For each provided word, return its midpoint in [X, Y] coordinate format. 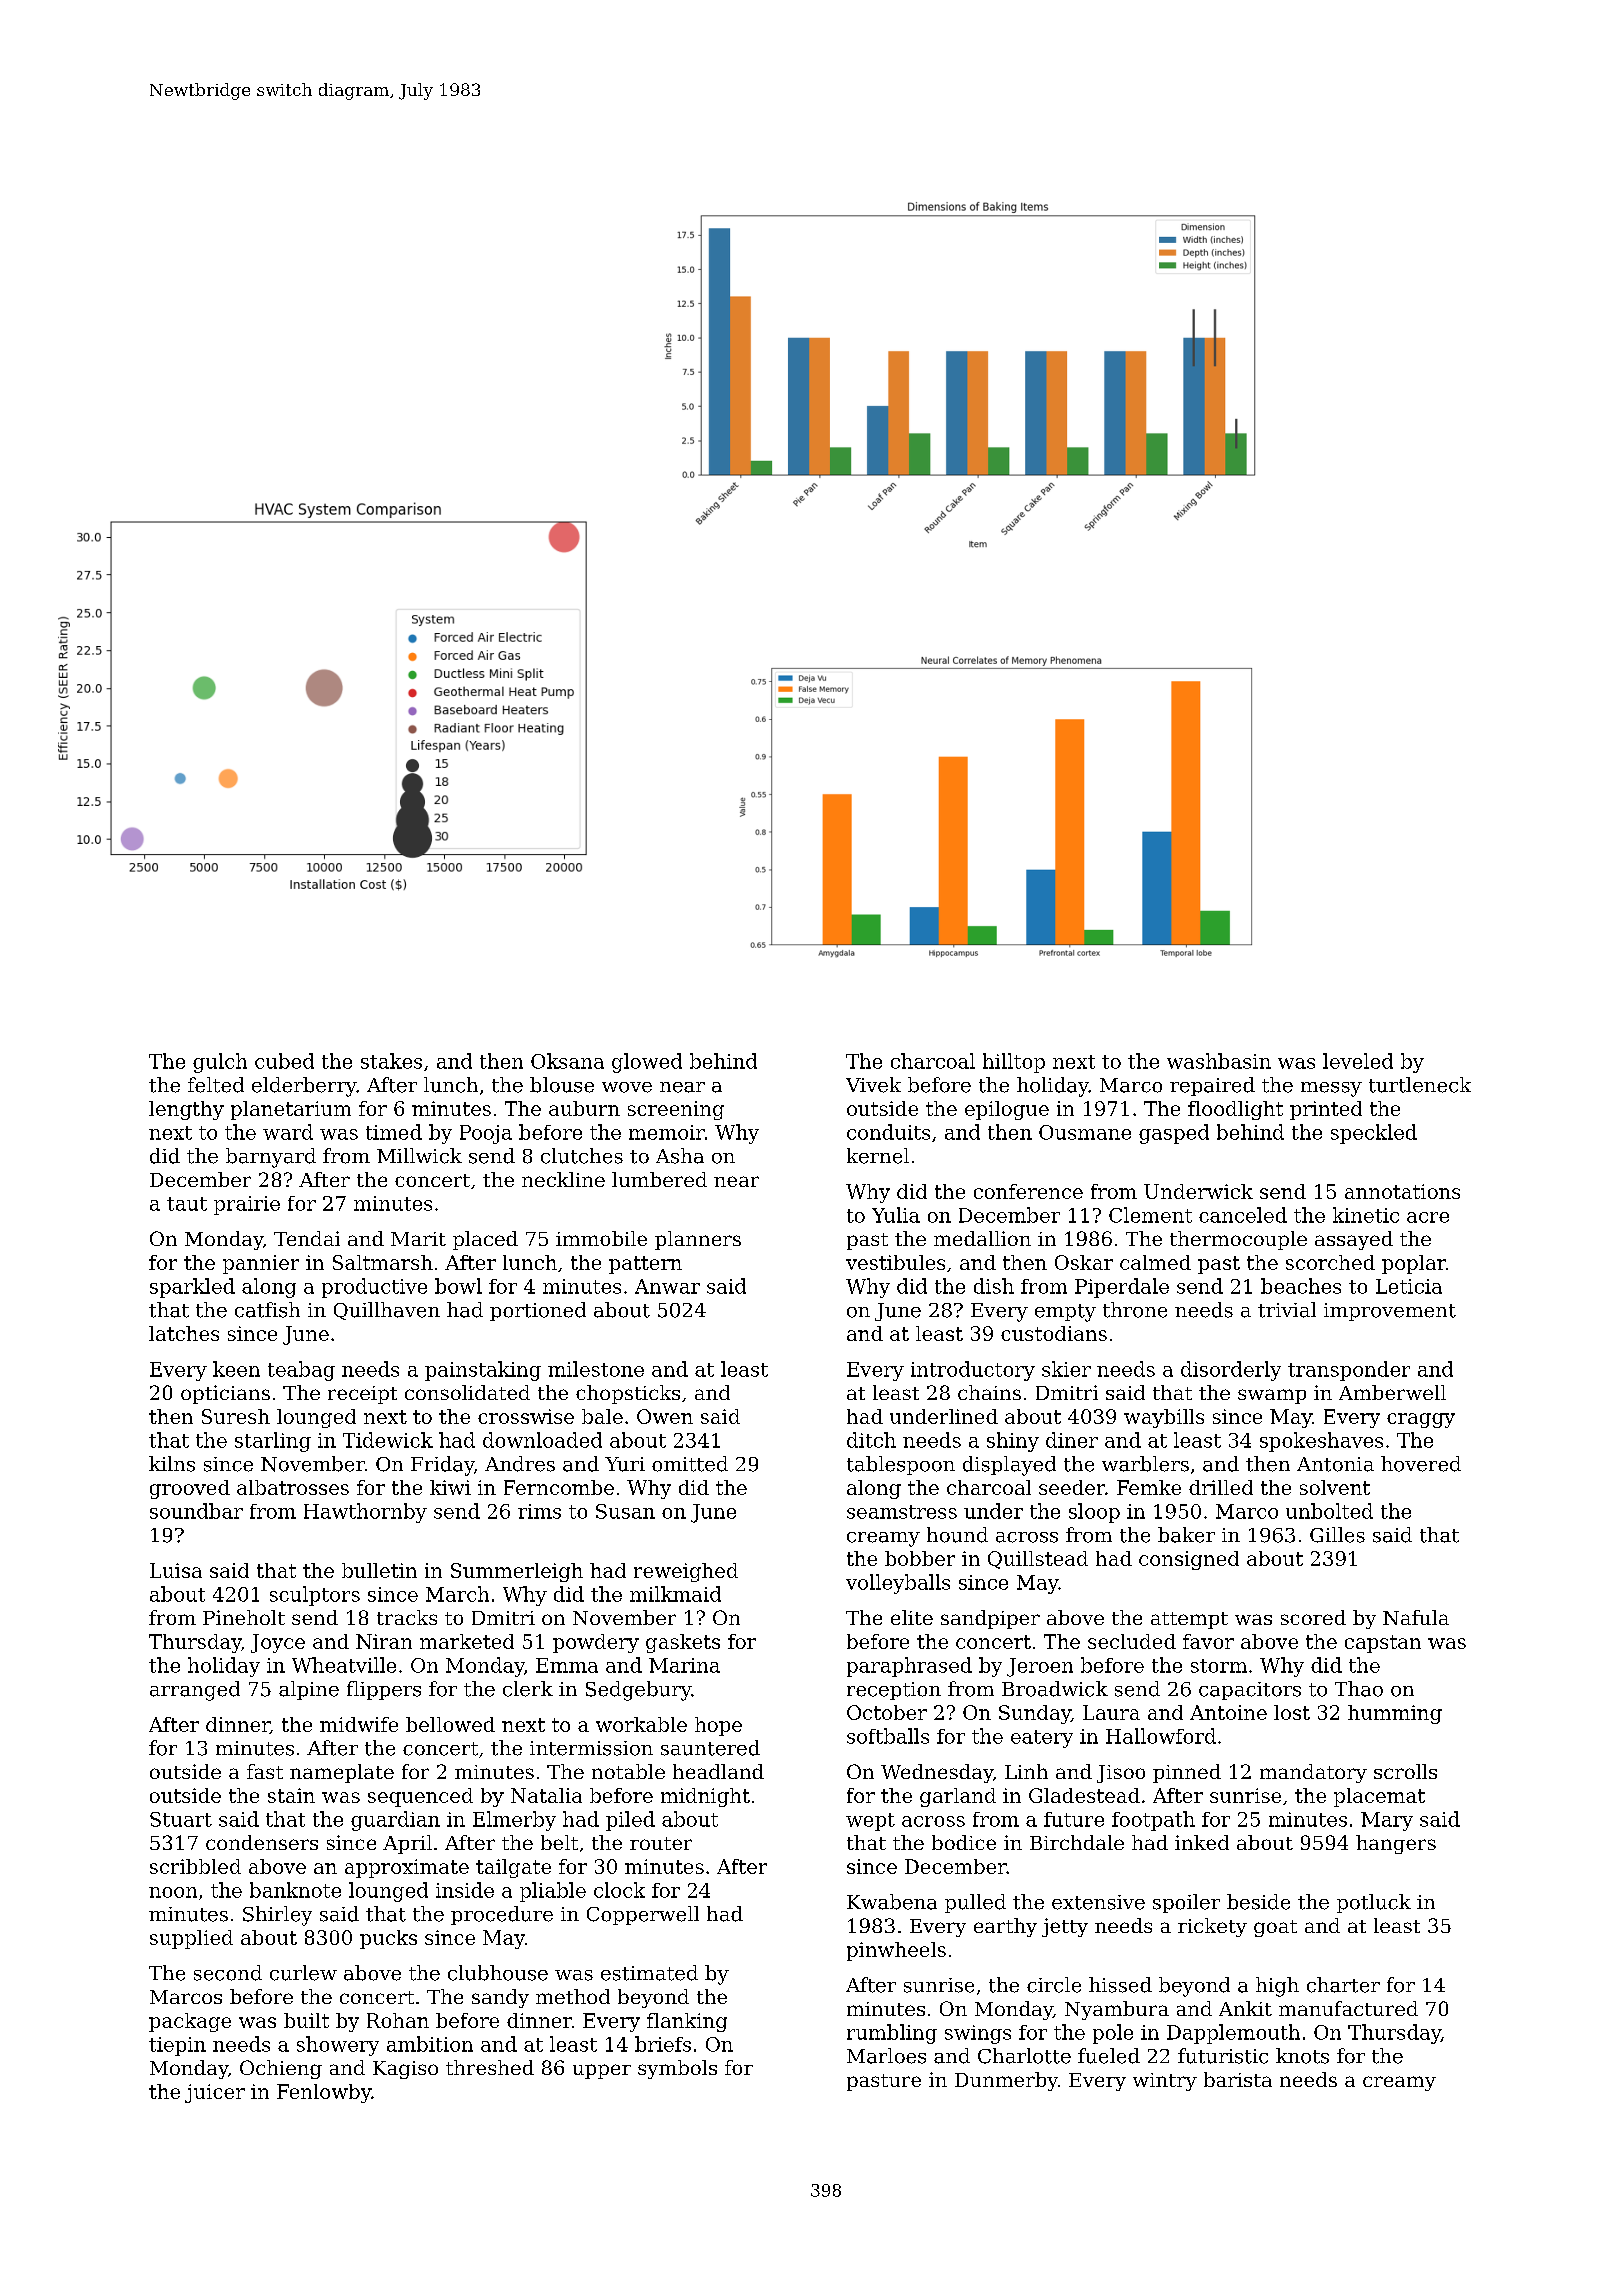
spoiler [1186, 1903]
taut [187, 1204]
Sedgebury [638, 1691]
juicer [215, 2093]
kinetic [1366, 1215]
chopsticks [628, 1394]
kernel [878, 1156]
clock [619, 1890]
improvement [1390, 1312]
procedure [502, 1915]
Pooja [486, 1134]
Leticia [1409, 1286]
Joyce [278, 1643]
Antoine [1228, 1712]
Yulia [896, 1215]
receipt [362, 1395]
